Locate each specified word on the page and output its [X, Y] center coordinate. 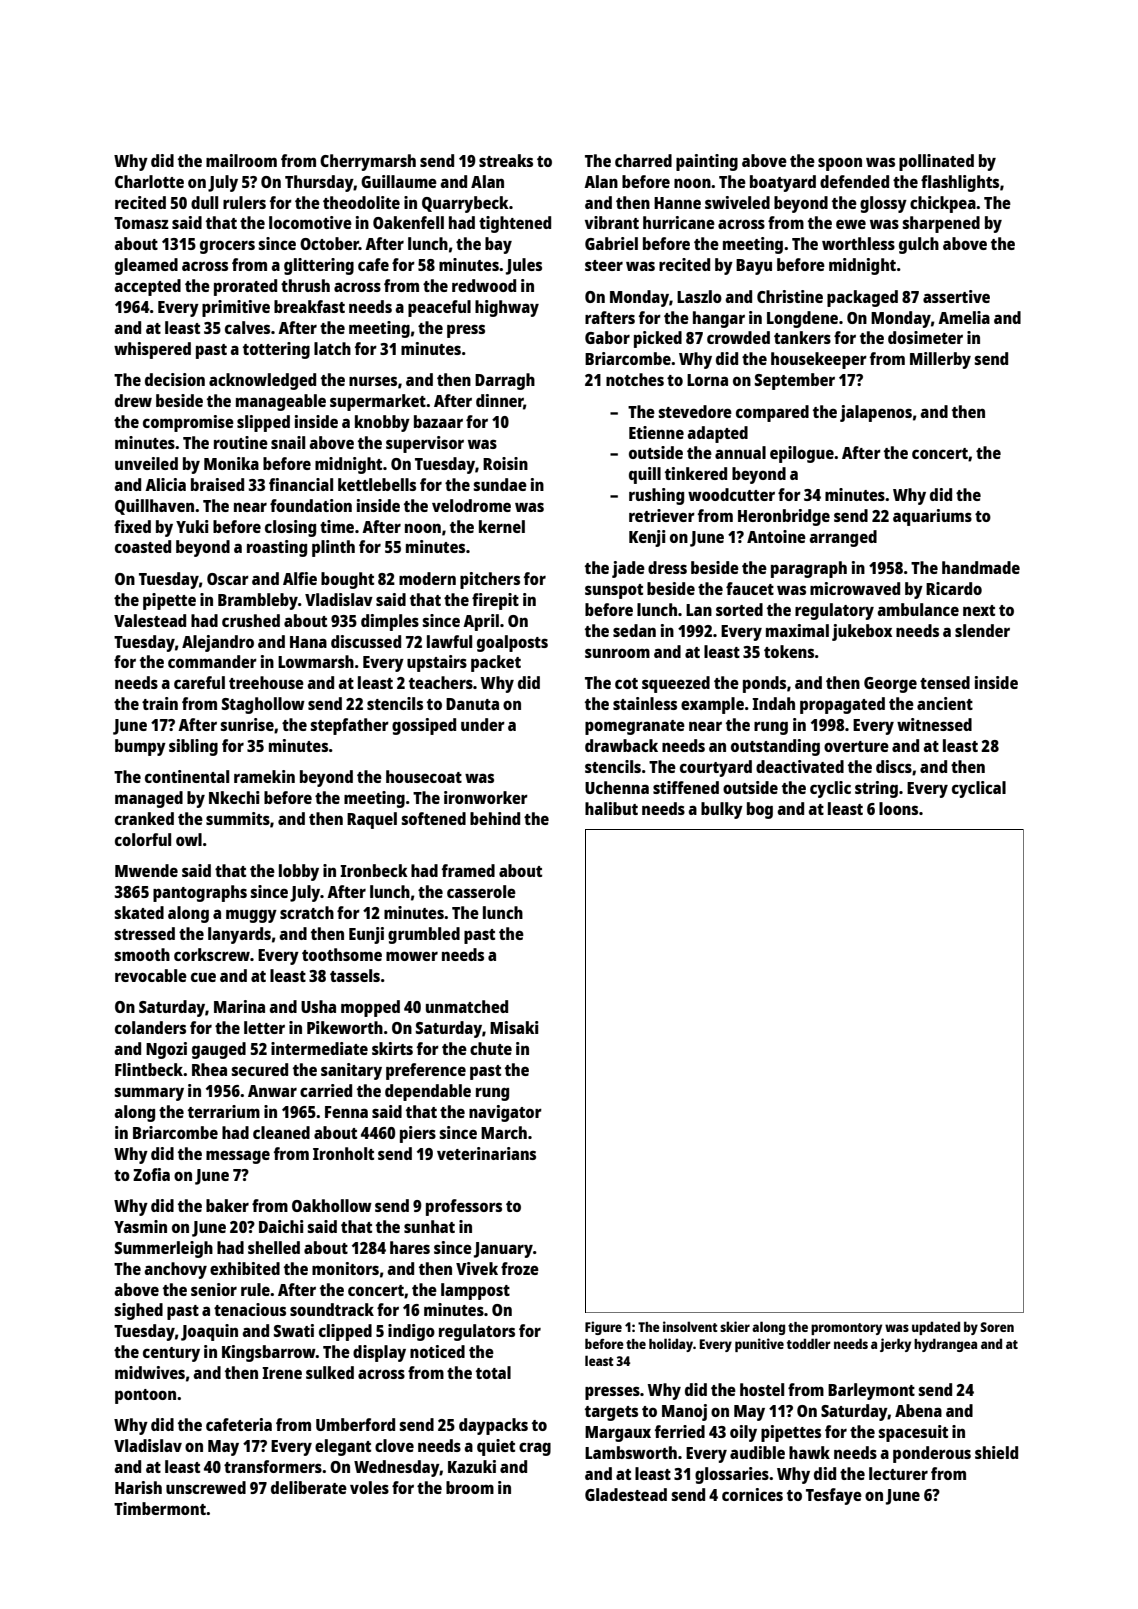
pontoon [145, 1396]
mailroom [241, 160]
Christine [790, 296]
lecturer [898, 1473]
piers [418, 1134]
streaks [506, 160]
